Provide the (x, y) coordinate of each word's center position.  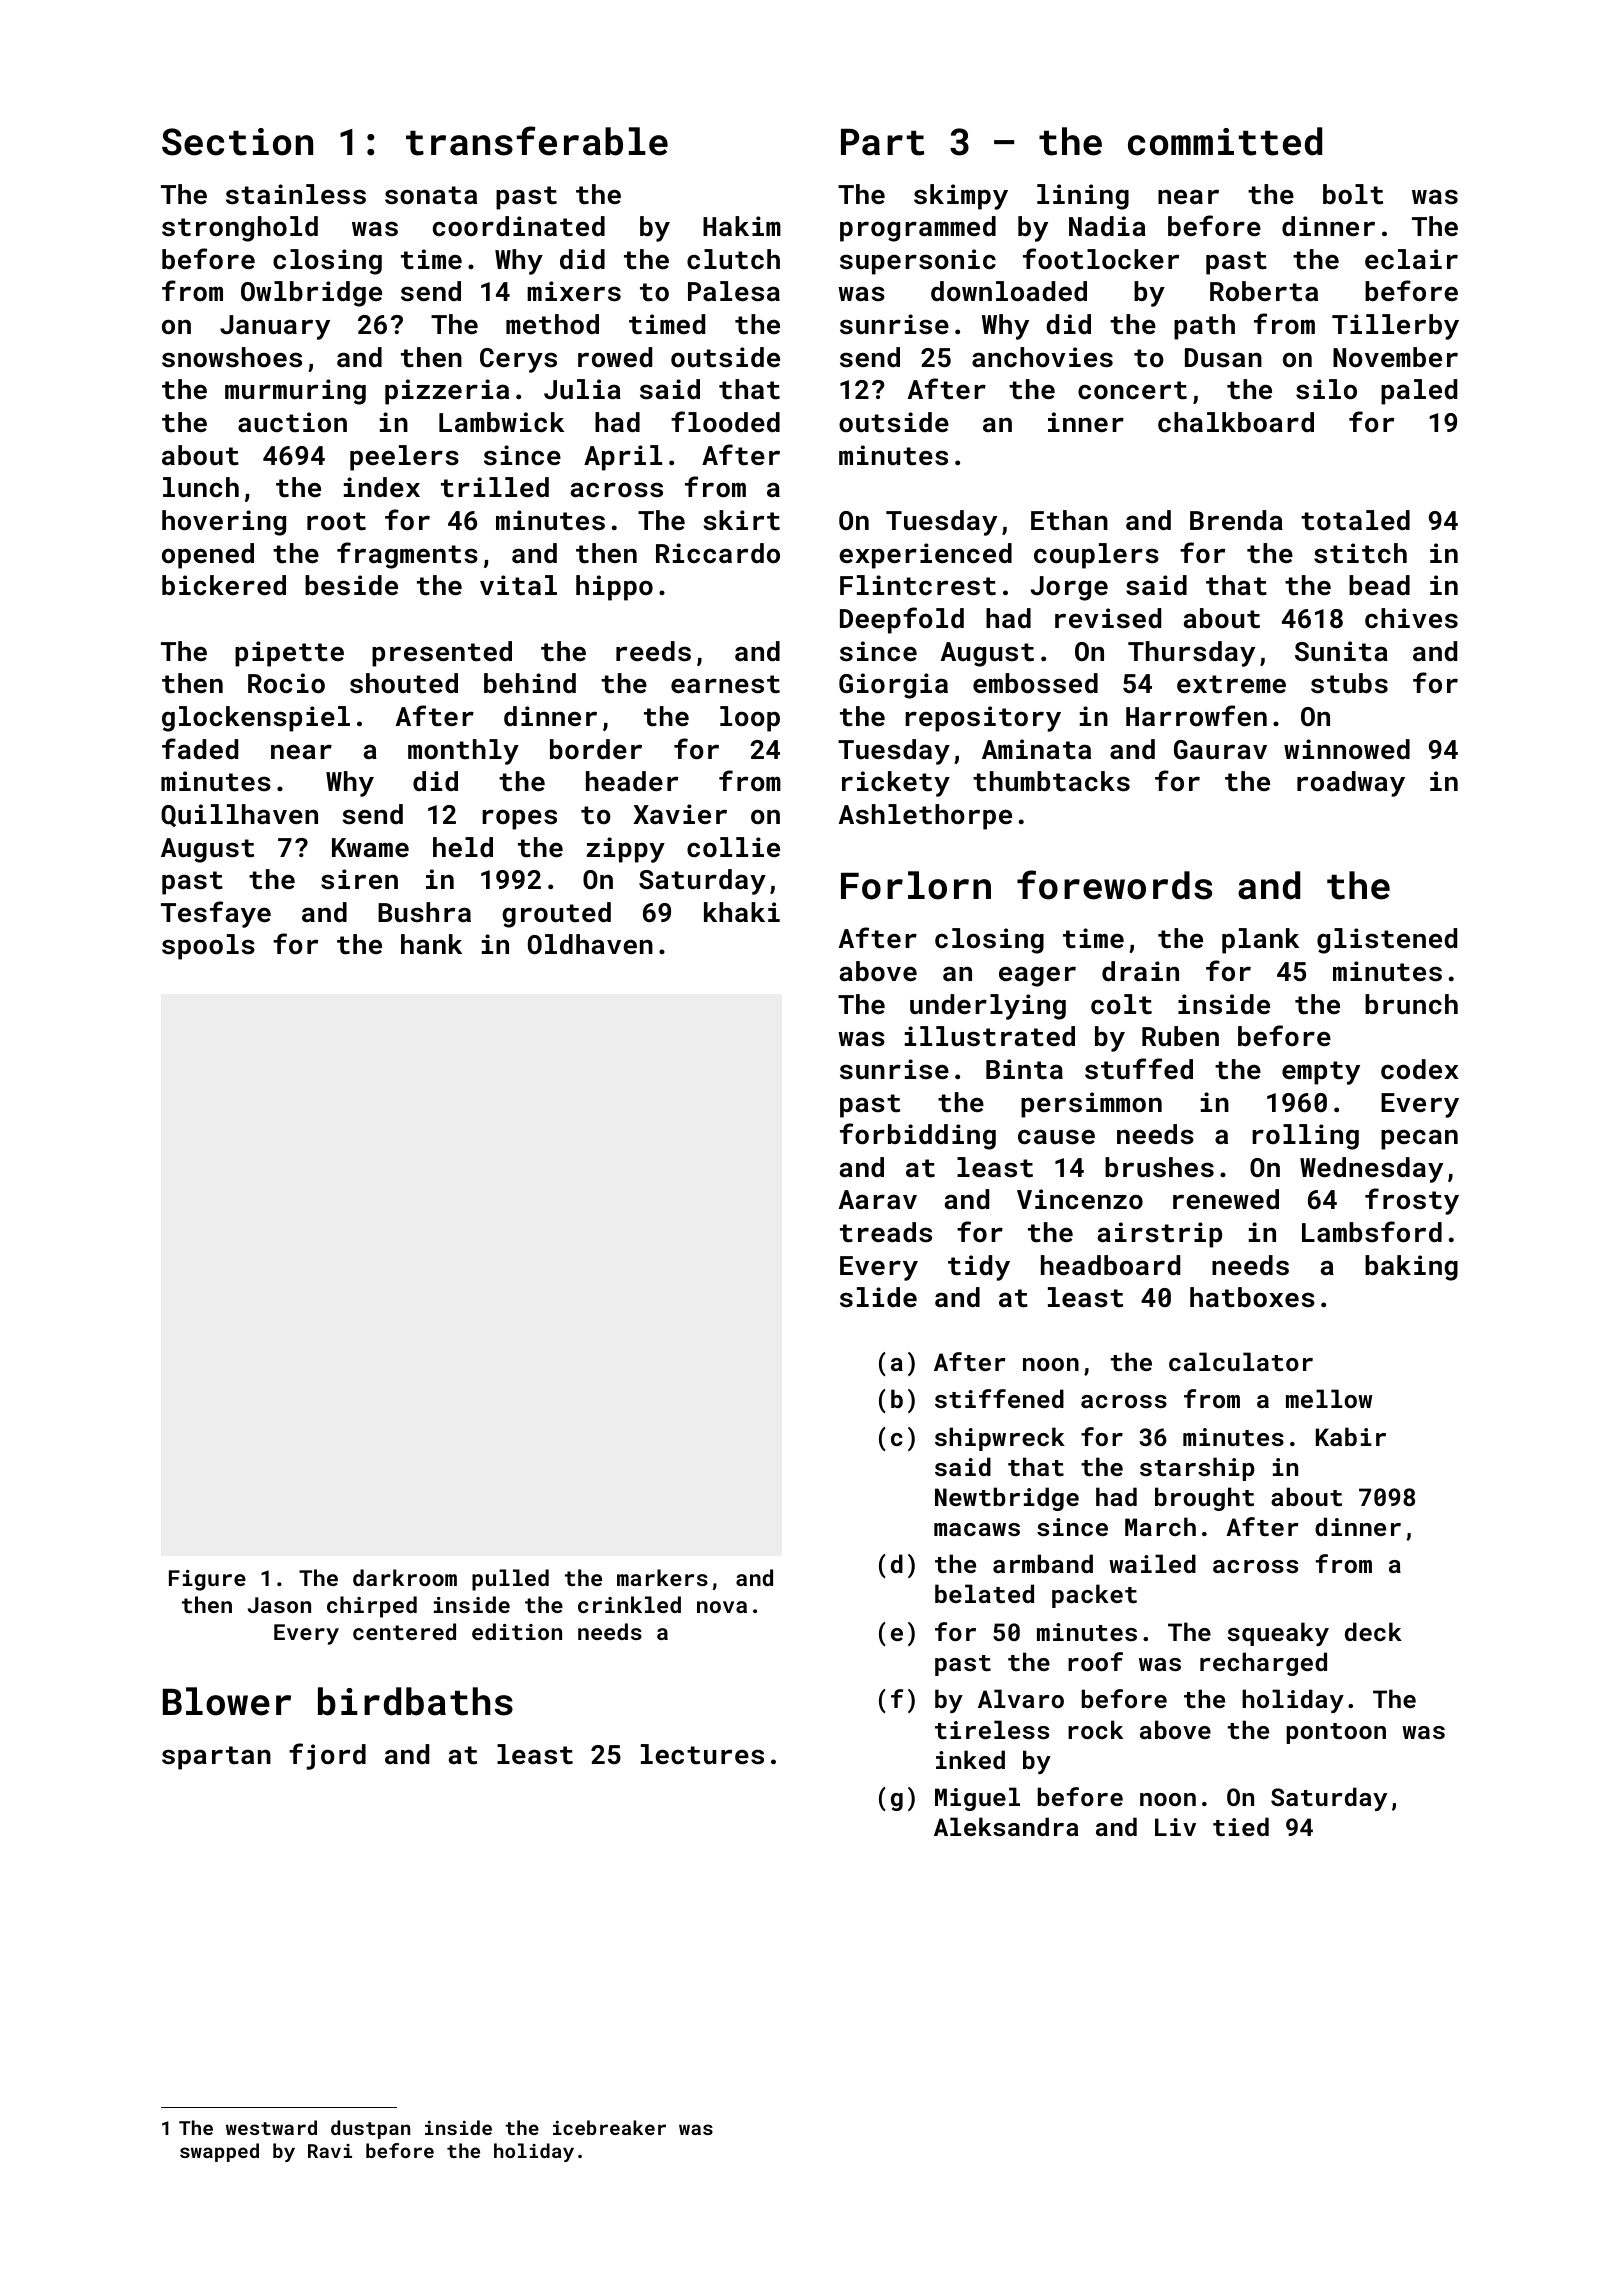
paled (1419, 392)
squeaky (1278, 1634)
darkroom (405, 1577)
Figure (207, 1580)
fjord (327, 1756)
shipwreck (1000, 1439)
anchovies (1042, 357)
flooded (725, 422)
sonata (431, 195)
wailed (1152, 1563)
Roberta (1264, 291)
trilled (495, 487)
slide (878, 1297)
